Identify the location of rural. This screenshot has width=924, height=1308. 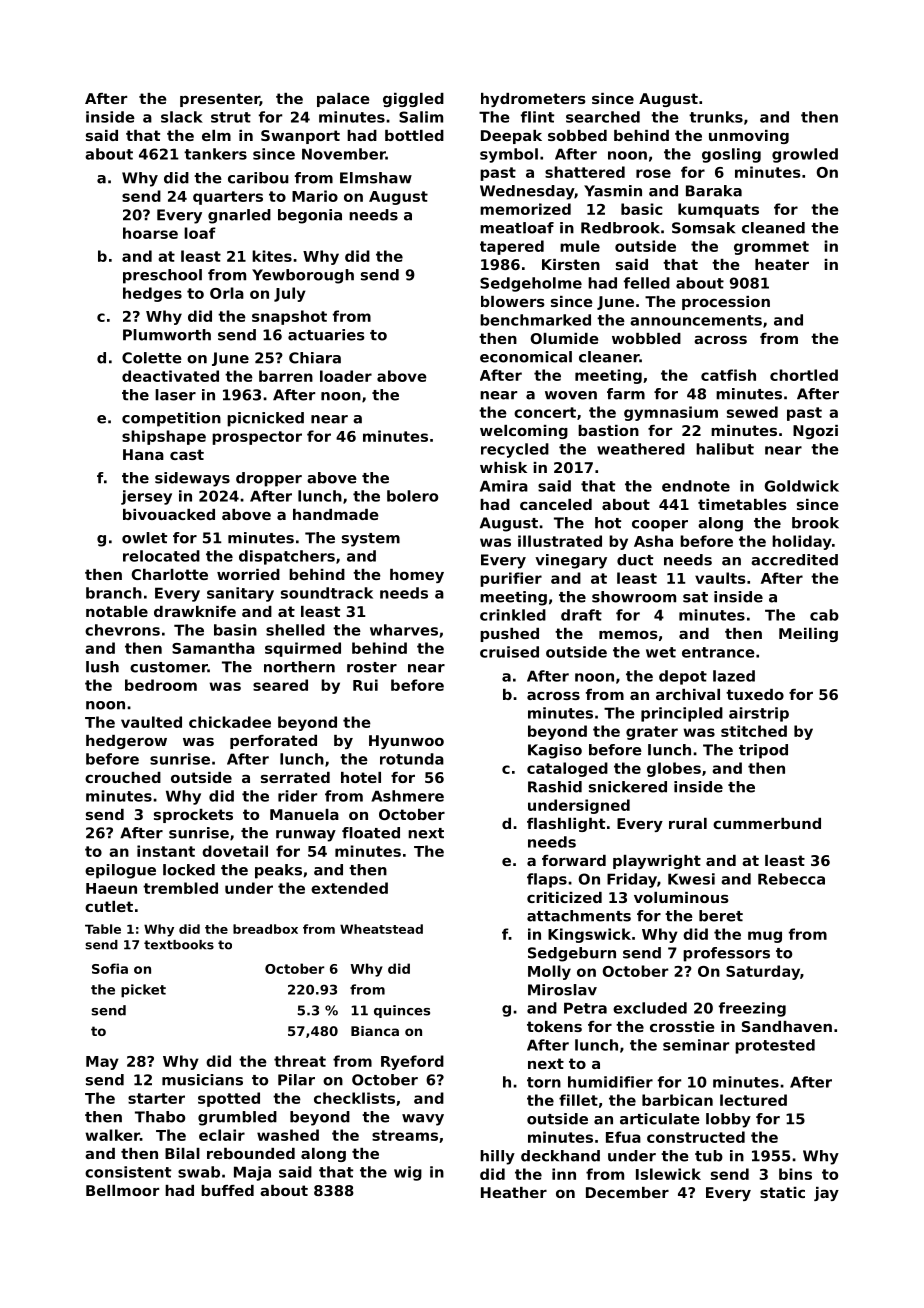
(688, 823).
